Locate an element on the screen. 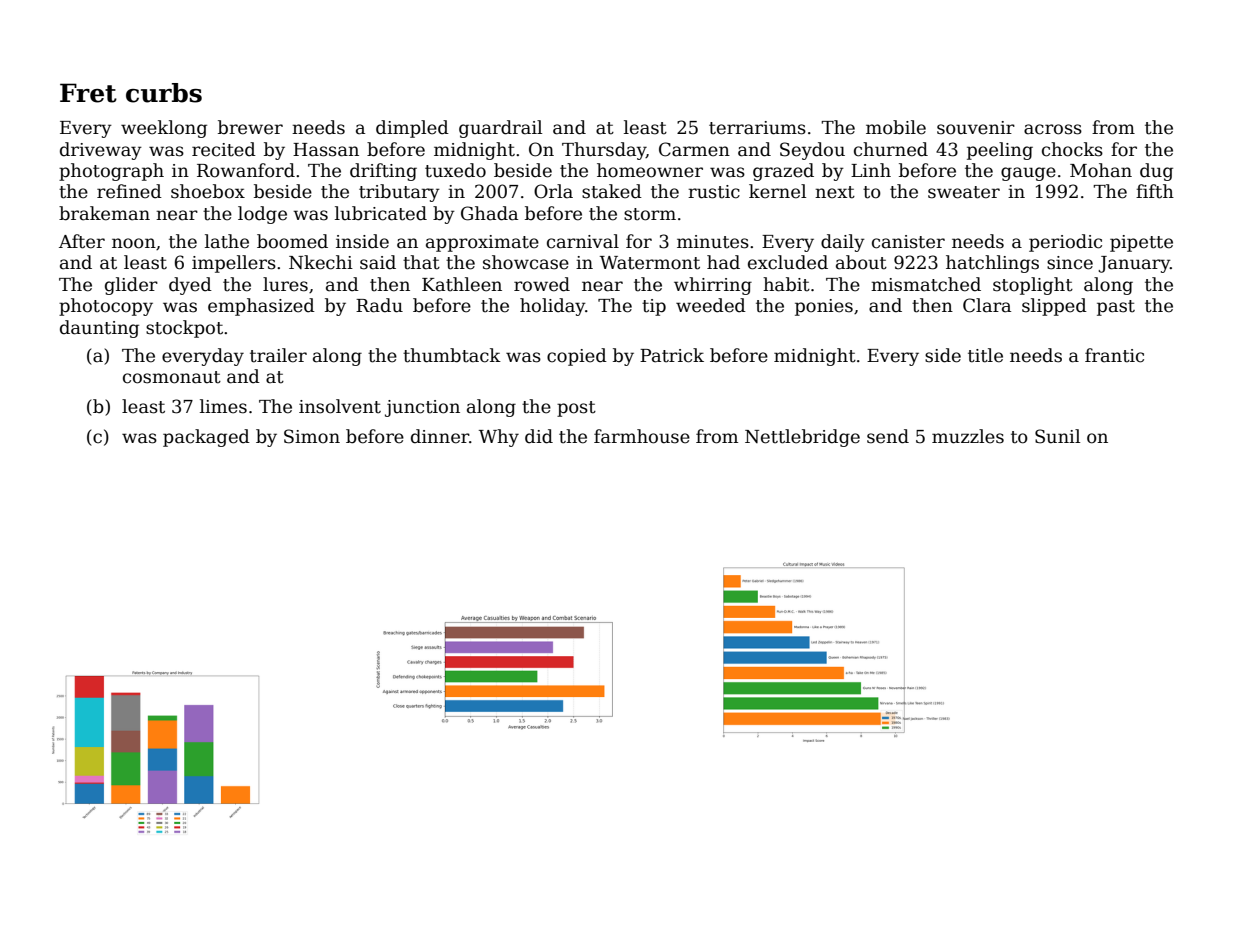 The height and width of the screenshot is (952, 1233). sweater is located at coordinates (964, 192).
